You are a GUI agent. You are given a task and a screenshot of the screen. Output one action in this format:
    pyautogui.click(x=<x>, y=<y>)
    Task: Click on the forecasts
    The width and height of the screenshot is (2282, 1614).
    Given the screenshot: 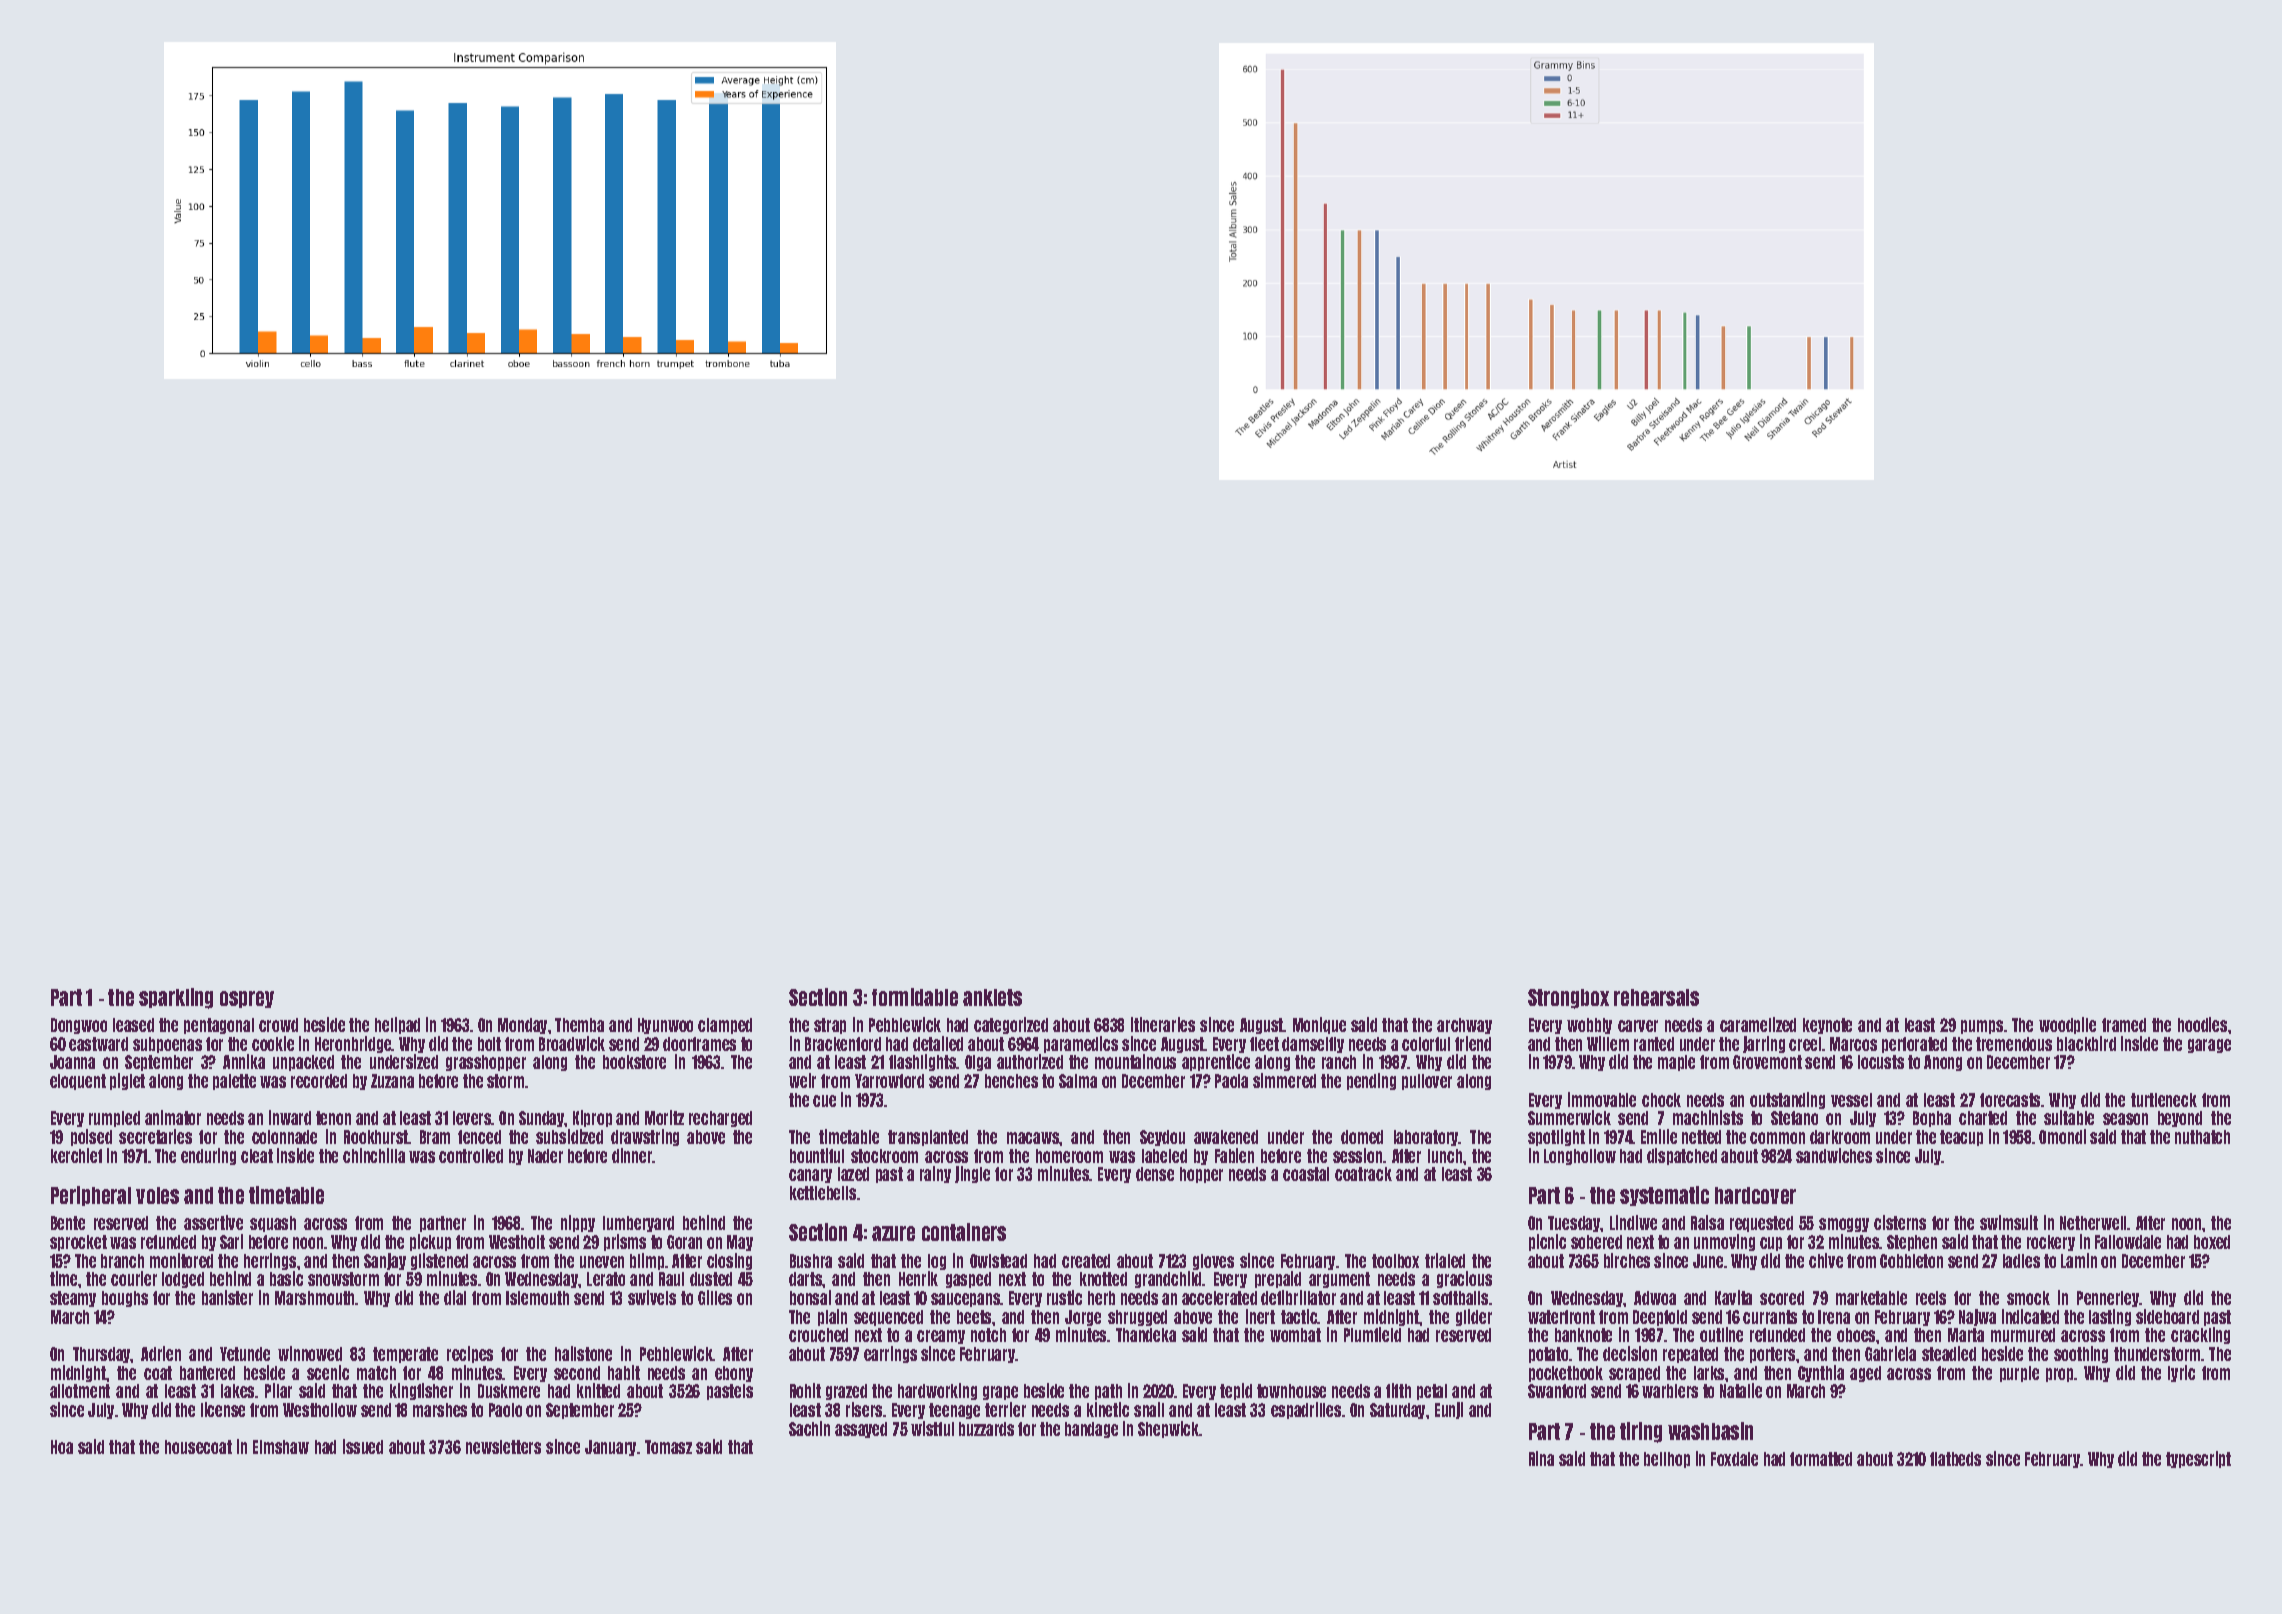 What is the action you would take?
    pyautogui.click(x=2010, y=1100)
